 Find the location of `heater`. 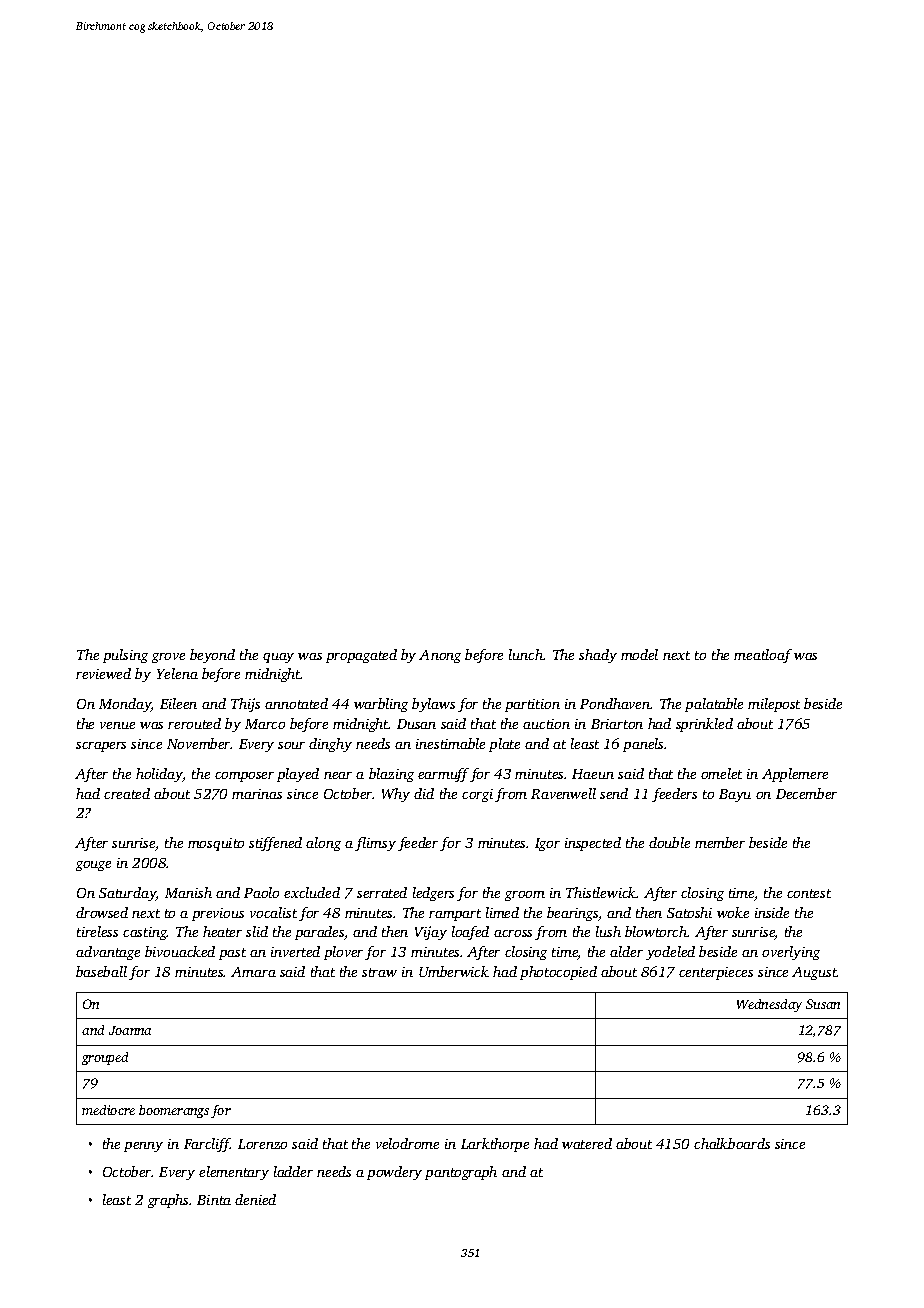

heater is located at coordinates (222, 931).
